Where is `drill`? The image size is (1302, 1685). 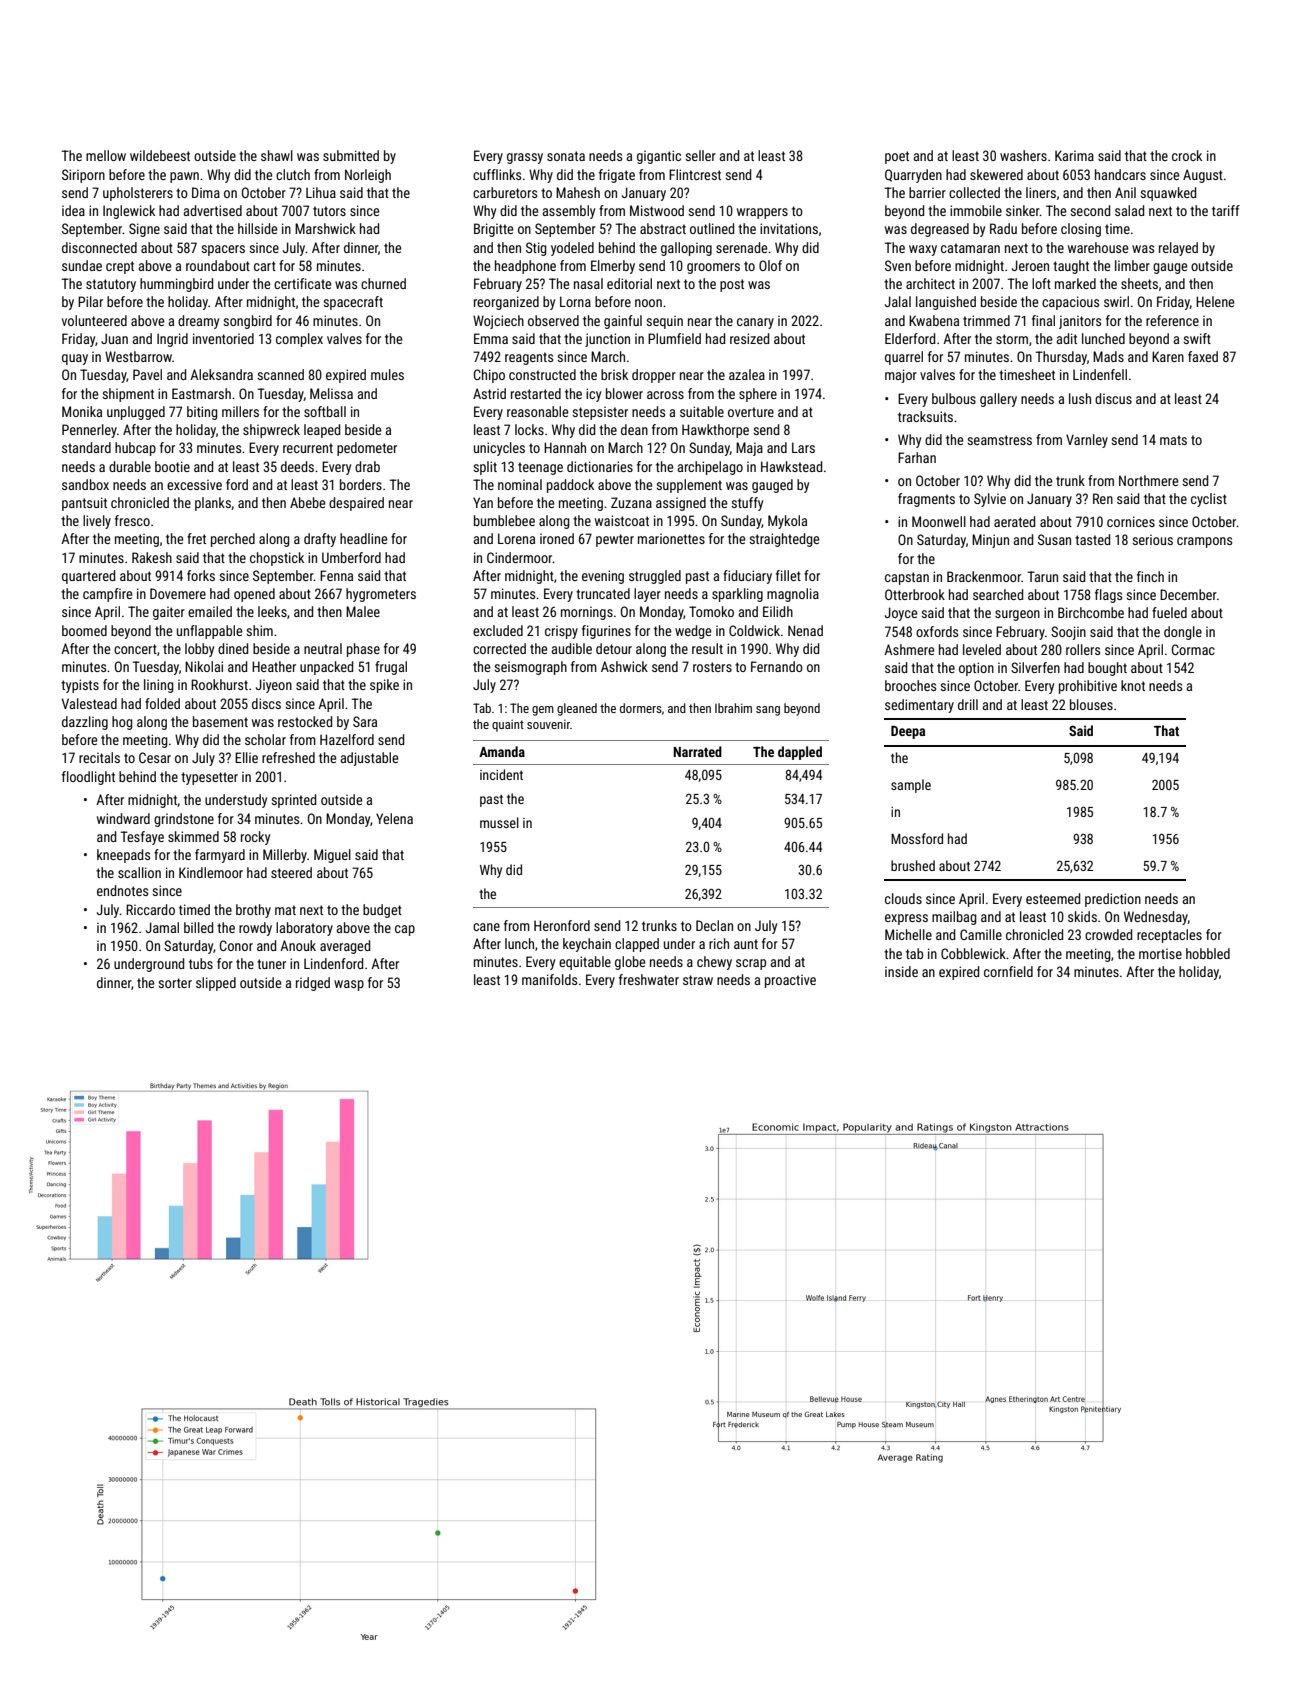
drill is located at coordinates (968, 704).
